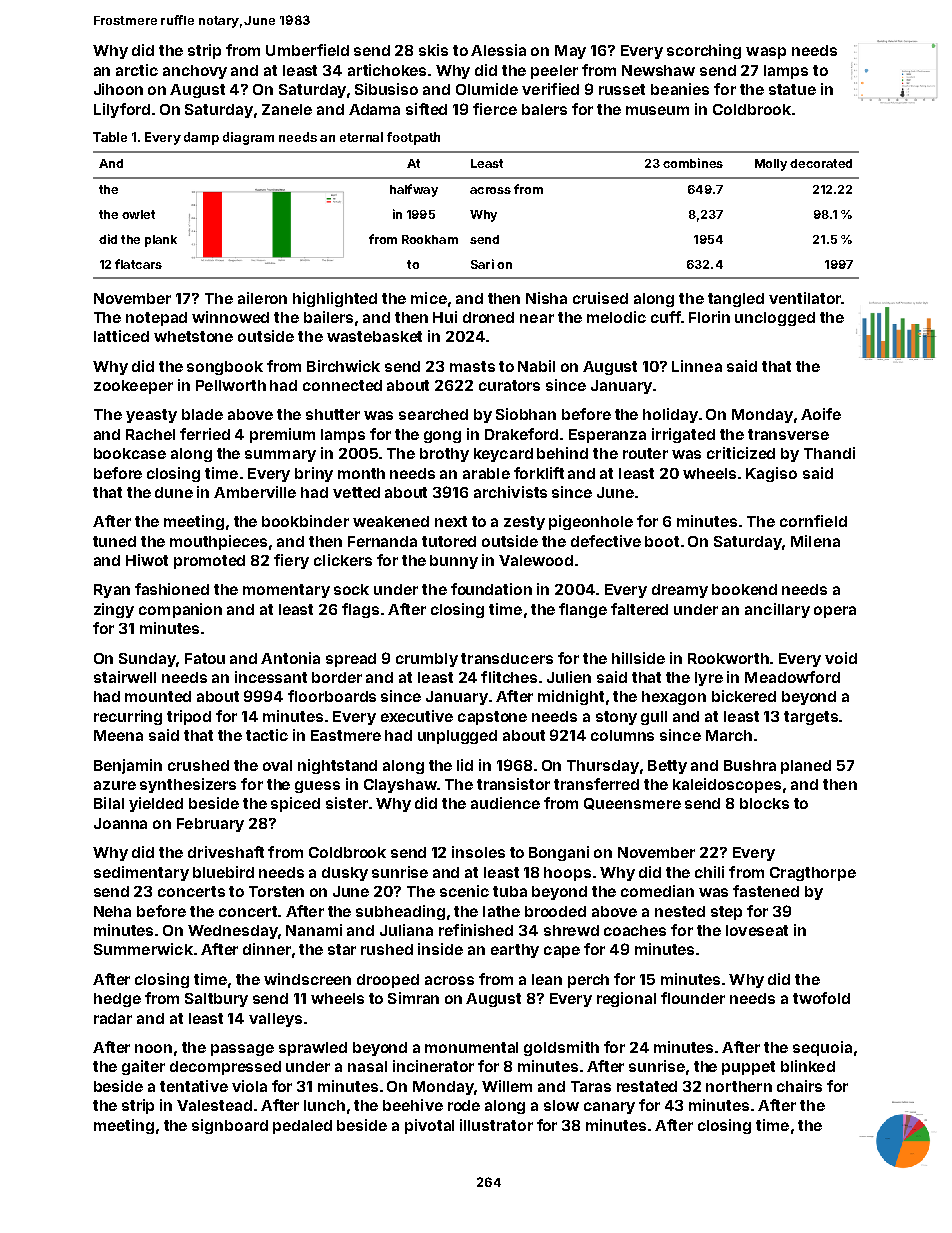  Describe the element at coordinates (121, 336) in the screenshot. I see `latticed` at that location.
